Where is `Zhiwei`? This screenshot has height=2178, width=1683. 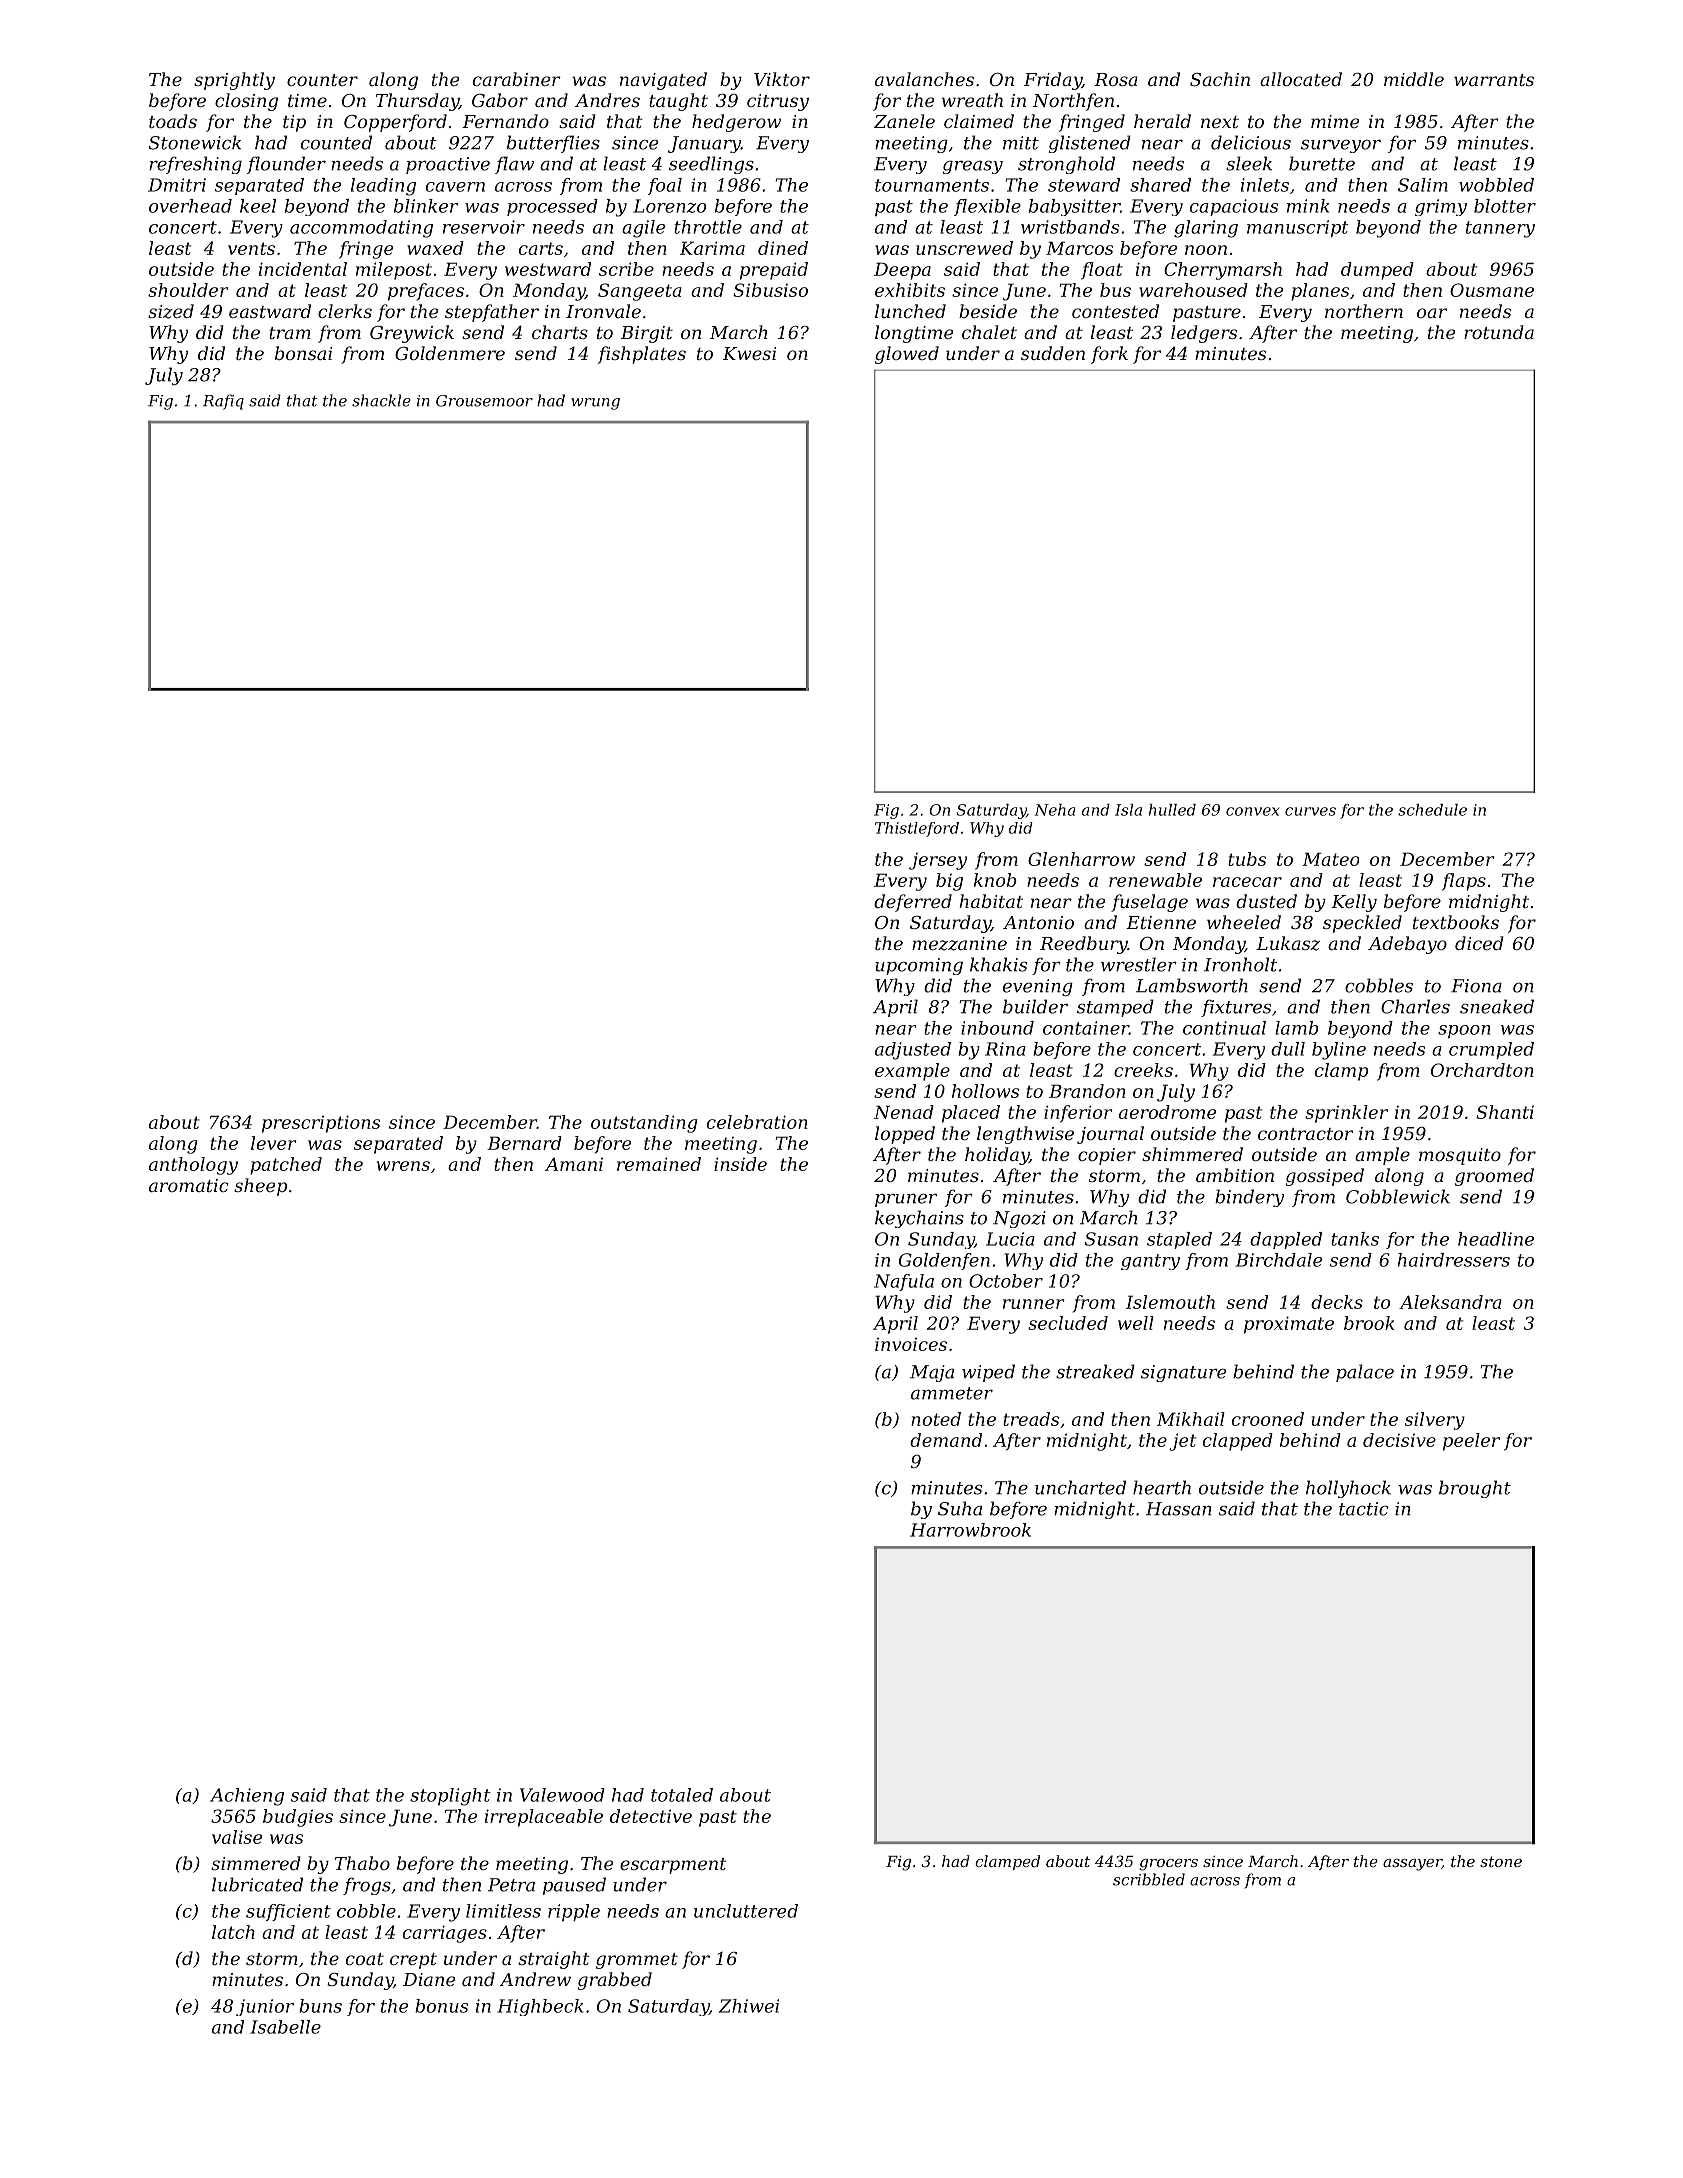 Zhiwei is located at coordinates (749, 2006).
